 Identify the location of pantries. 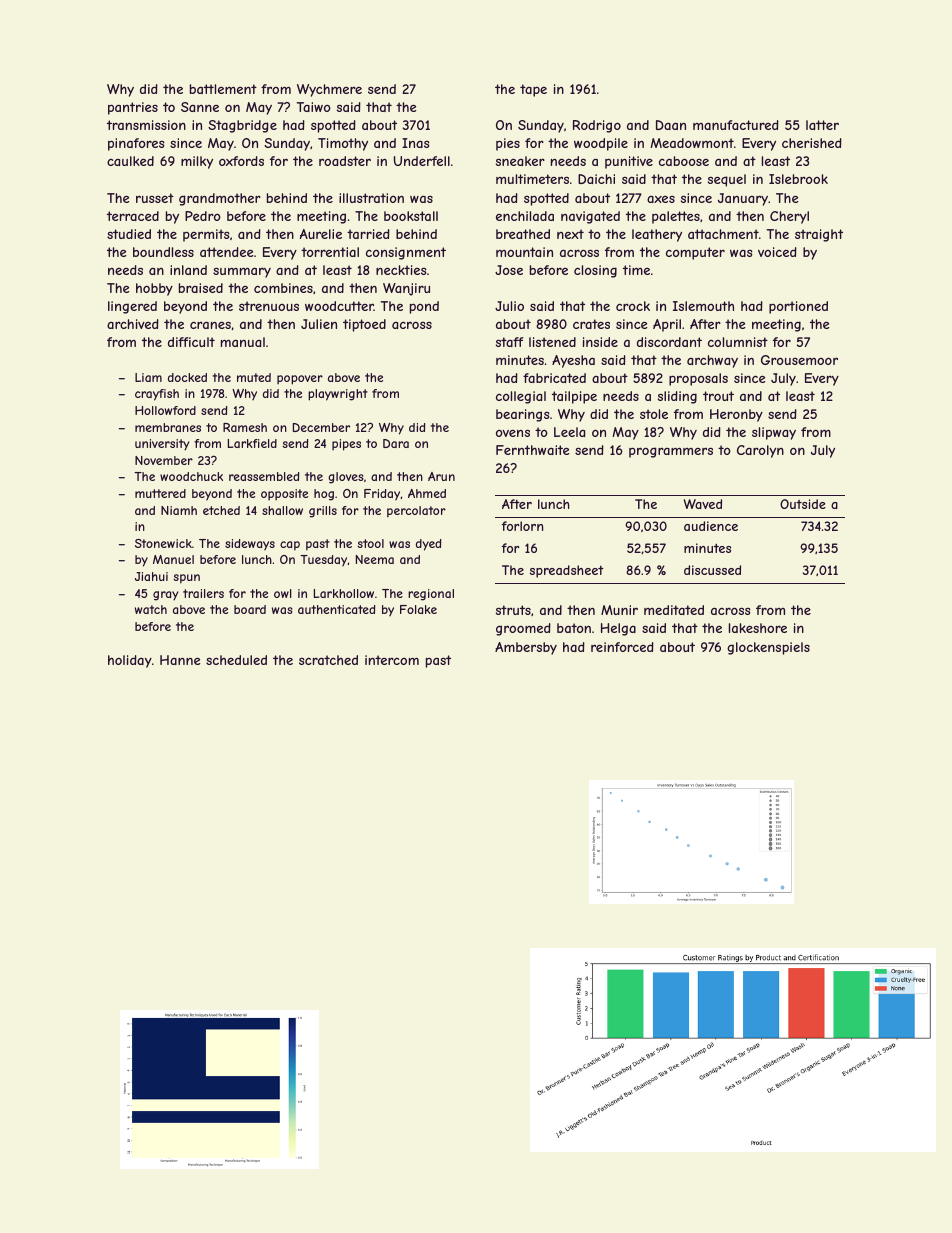
(133, 108).
